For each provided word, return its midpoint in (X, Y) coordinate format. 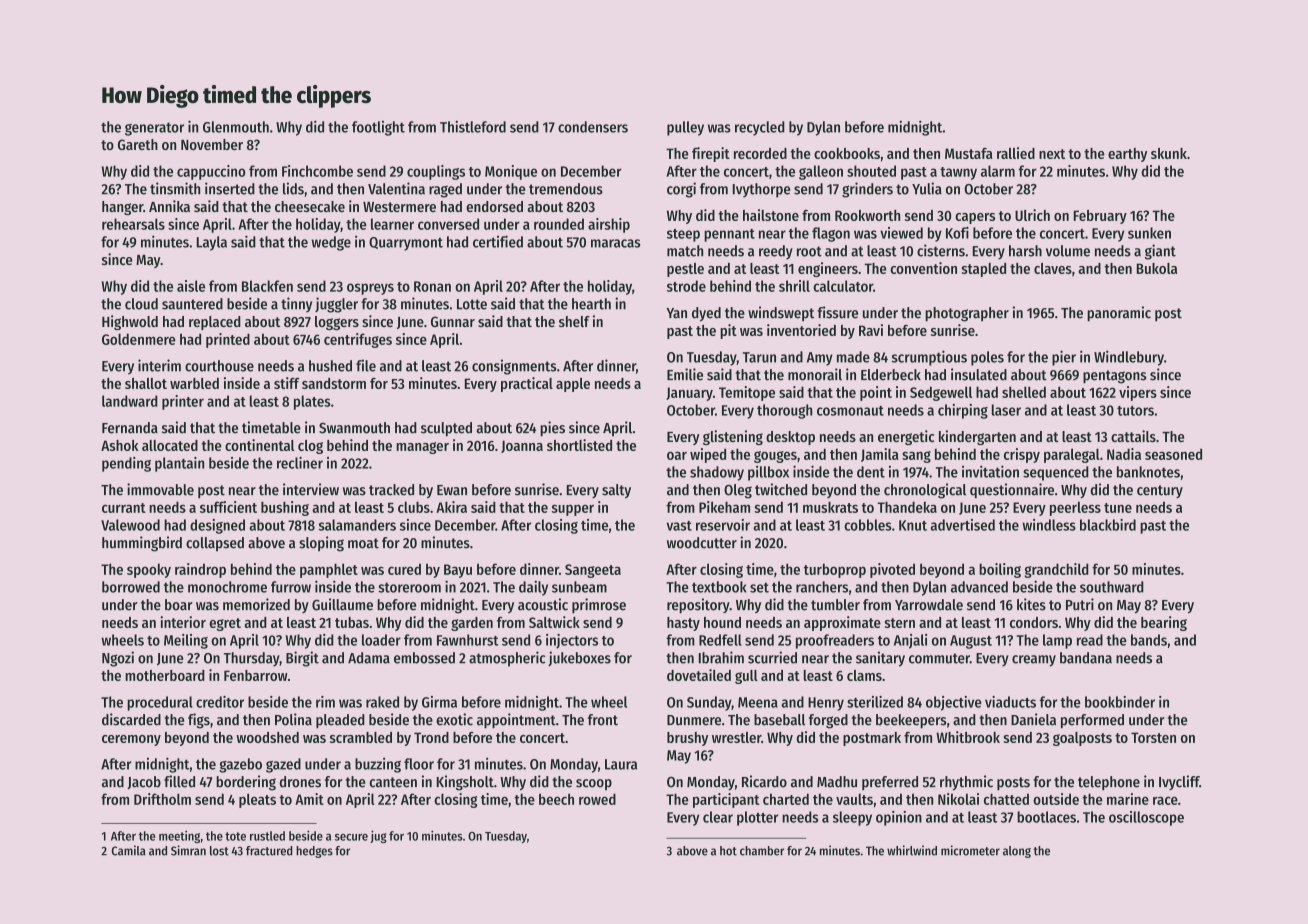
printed (228, 340)
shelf (574, 321)
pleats (257, 800)
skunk (1169, 153)
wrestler (736, 737)
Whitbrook (968, 737)
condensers (593, 127)
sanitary (880, 659)
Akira (451, 507)
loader (381, 640)
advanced (979, 587)
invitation (990, 471)
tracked (391, 490)
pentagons (1115, 377)
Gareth (138, 144)
